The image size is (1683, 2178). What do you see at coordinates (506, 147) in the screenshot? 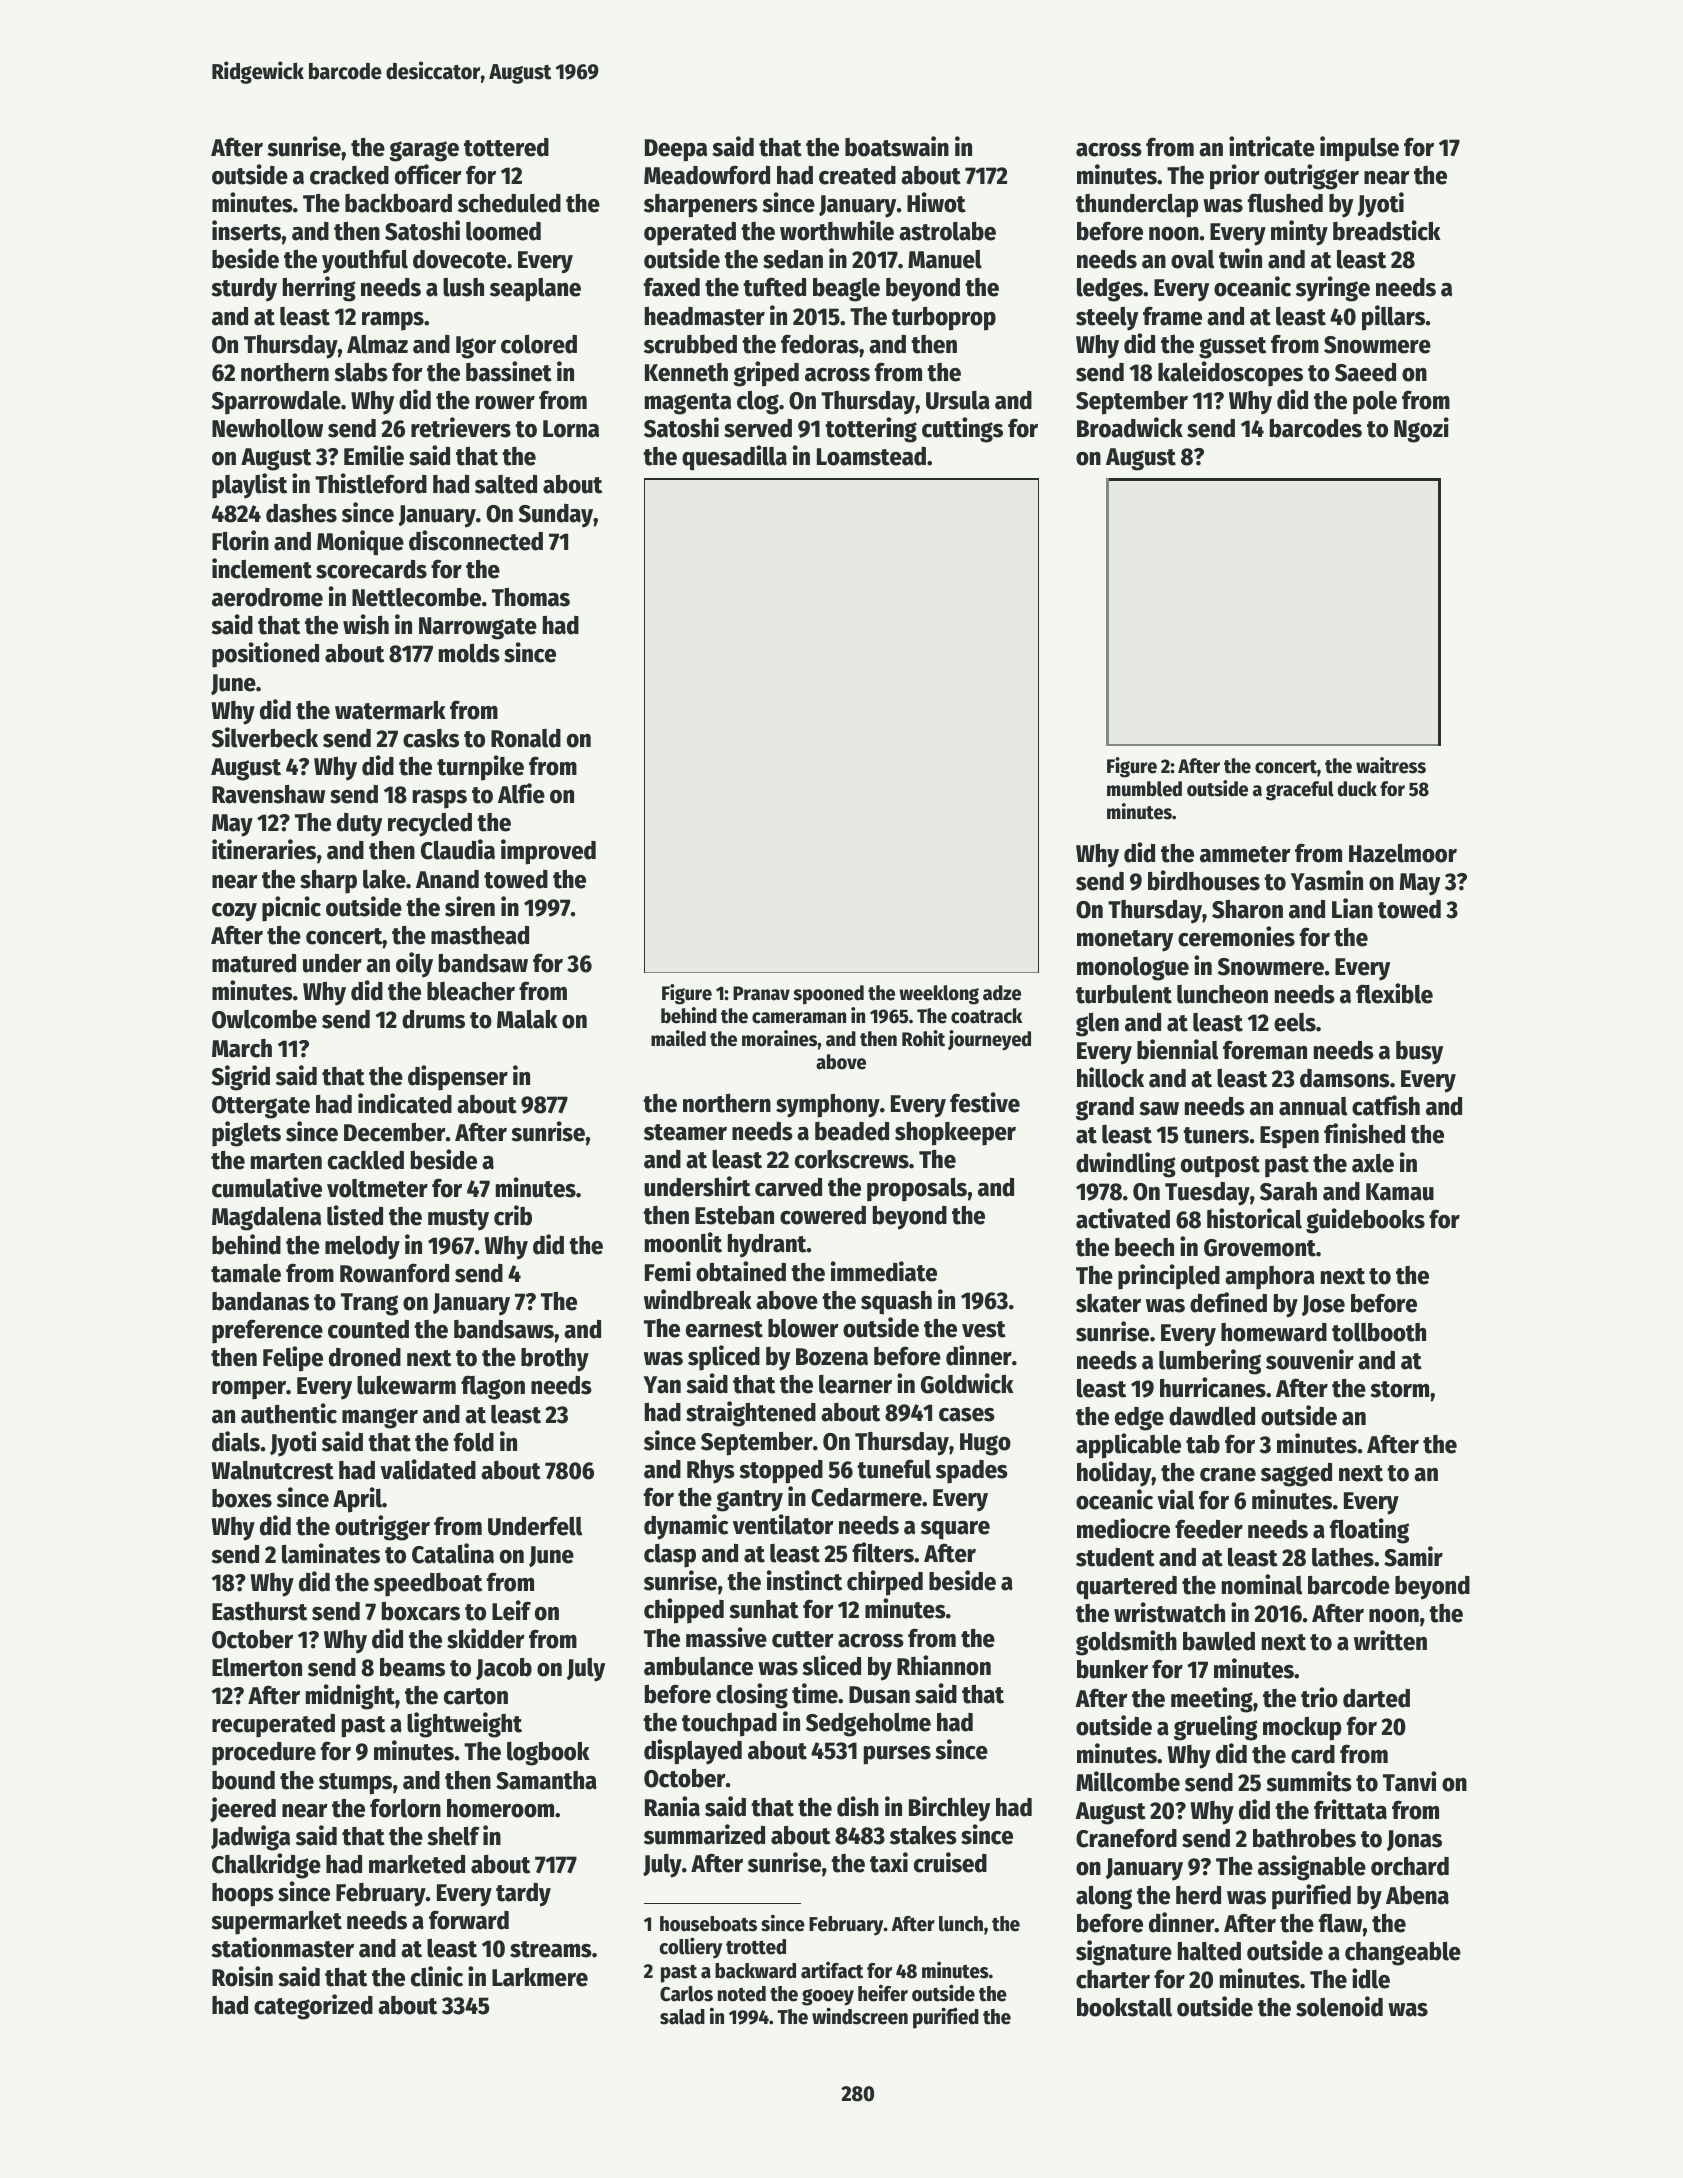
I see `tottered` at bounding box center [506, 147].
